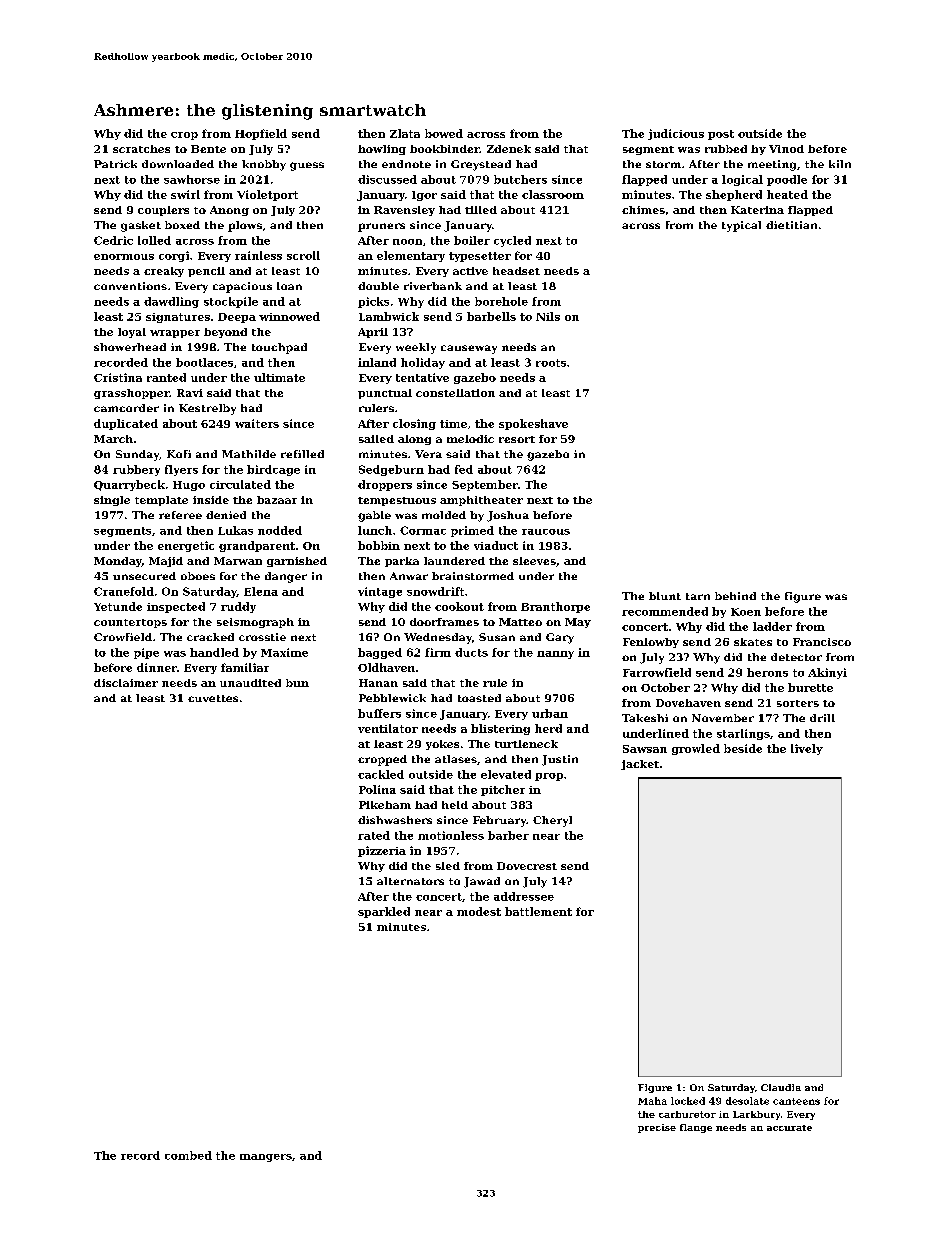 This page has height=1233, width=952. What do you see at coordinates (261, 134) in the page?
I see `Hopfield` at bounding box center [261, 134].
